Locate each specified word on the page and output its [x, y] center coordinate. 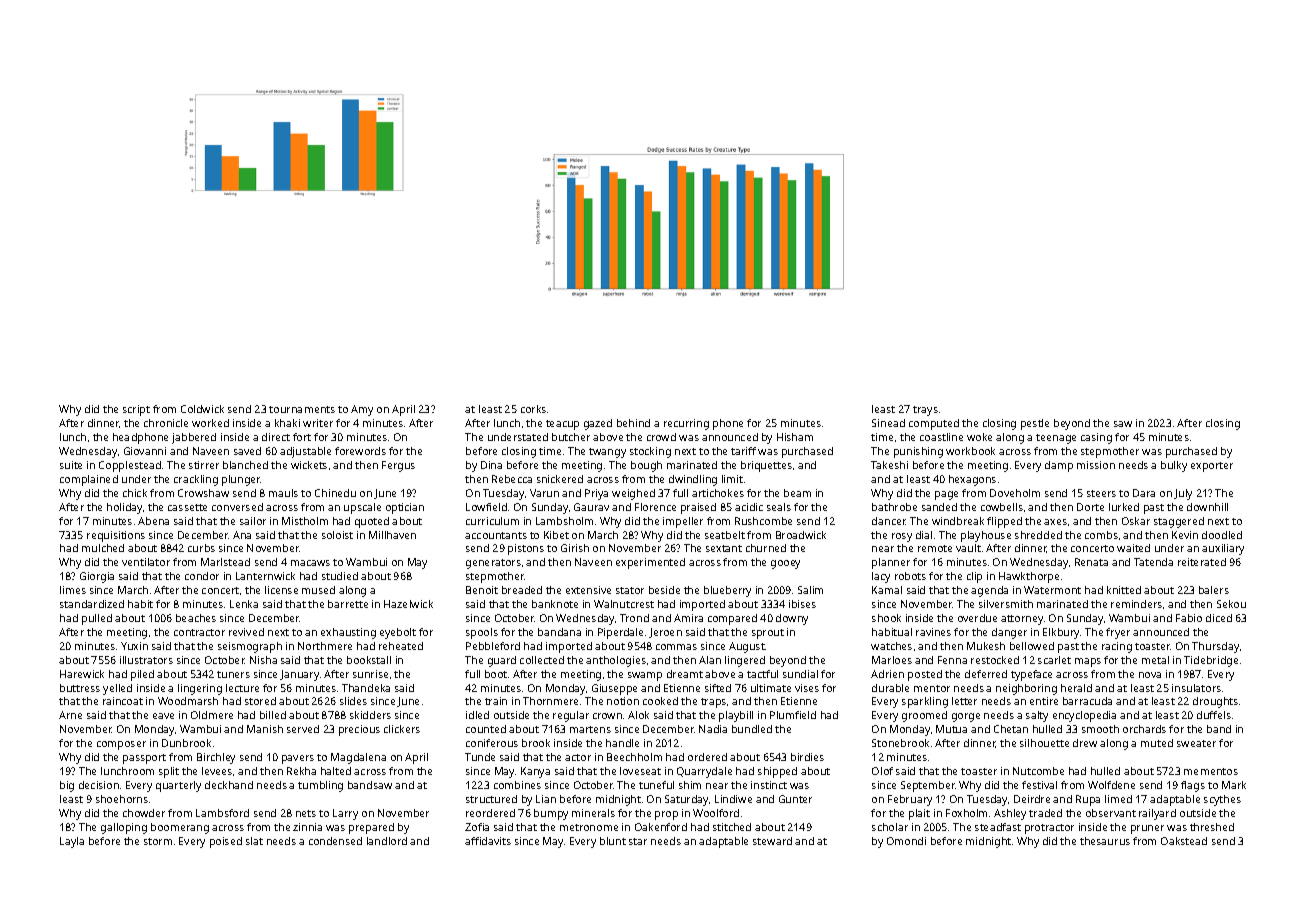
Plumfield [793, 715]
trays [925, 411]
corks [533, 409]
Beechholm [634, 757]
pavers [298, 759]
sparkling [925, 702]
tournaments [302, 409]
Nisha [263, 660]
